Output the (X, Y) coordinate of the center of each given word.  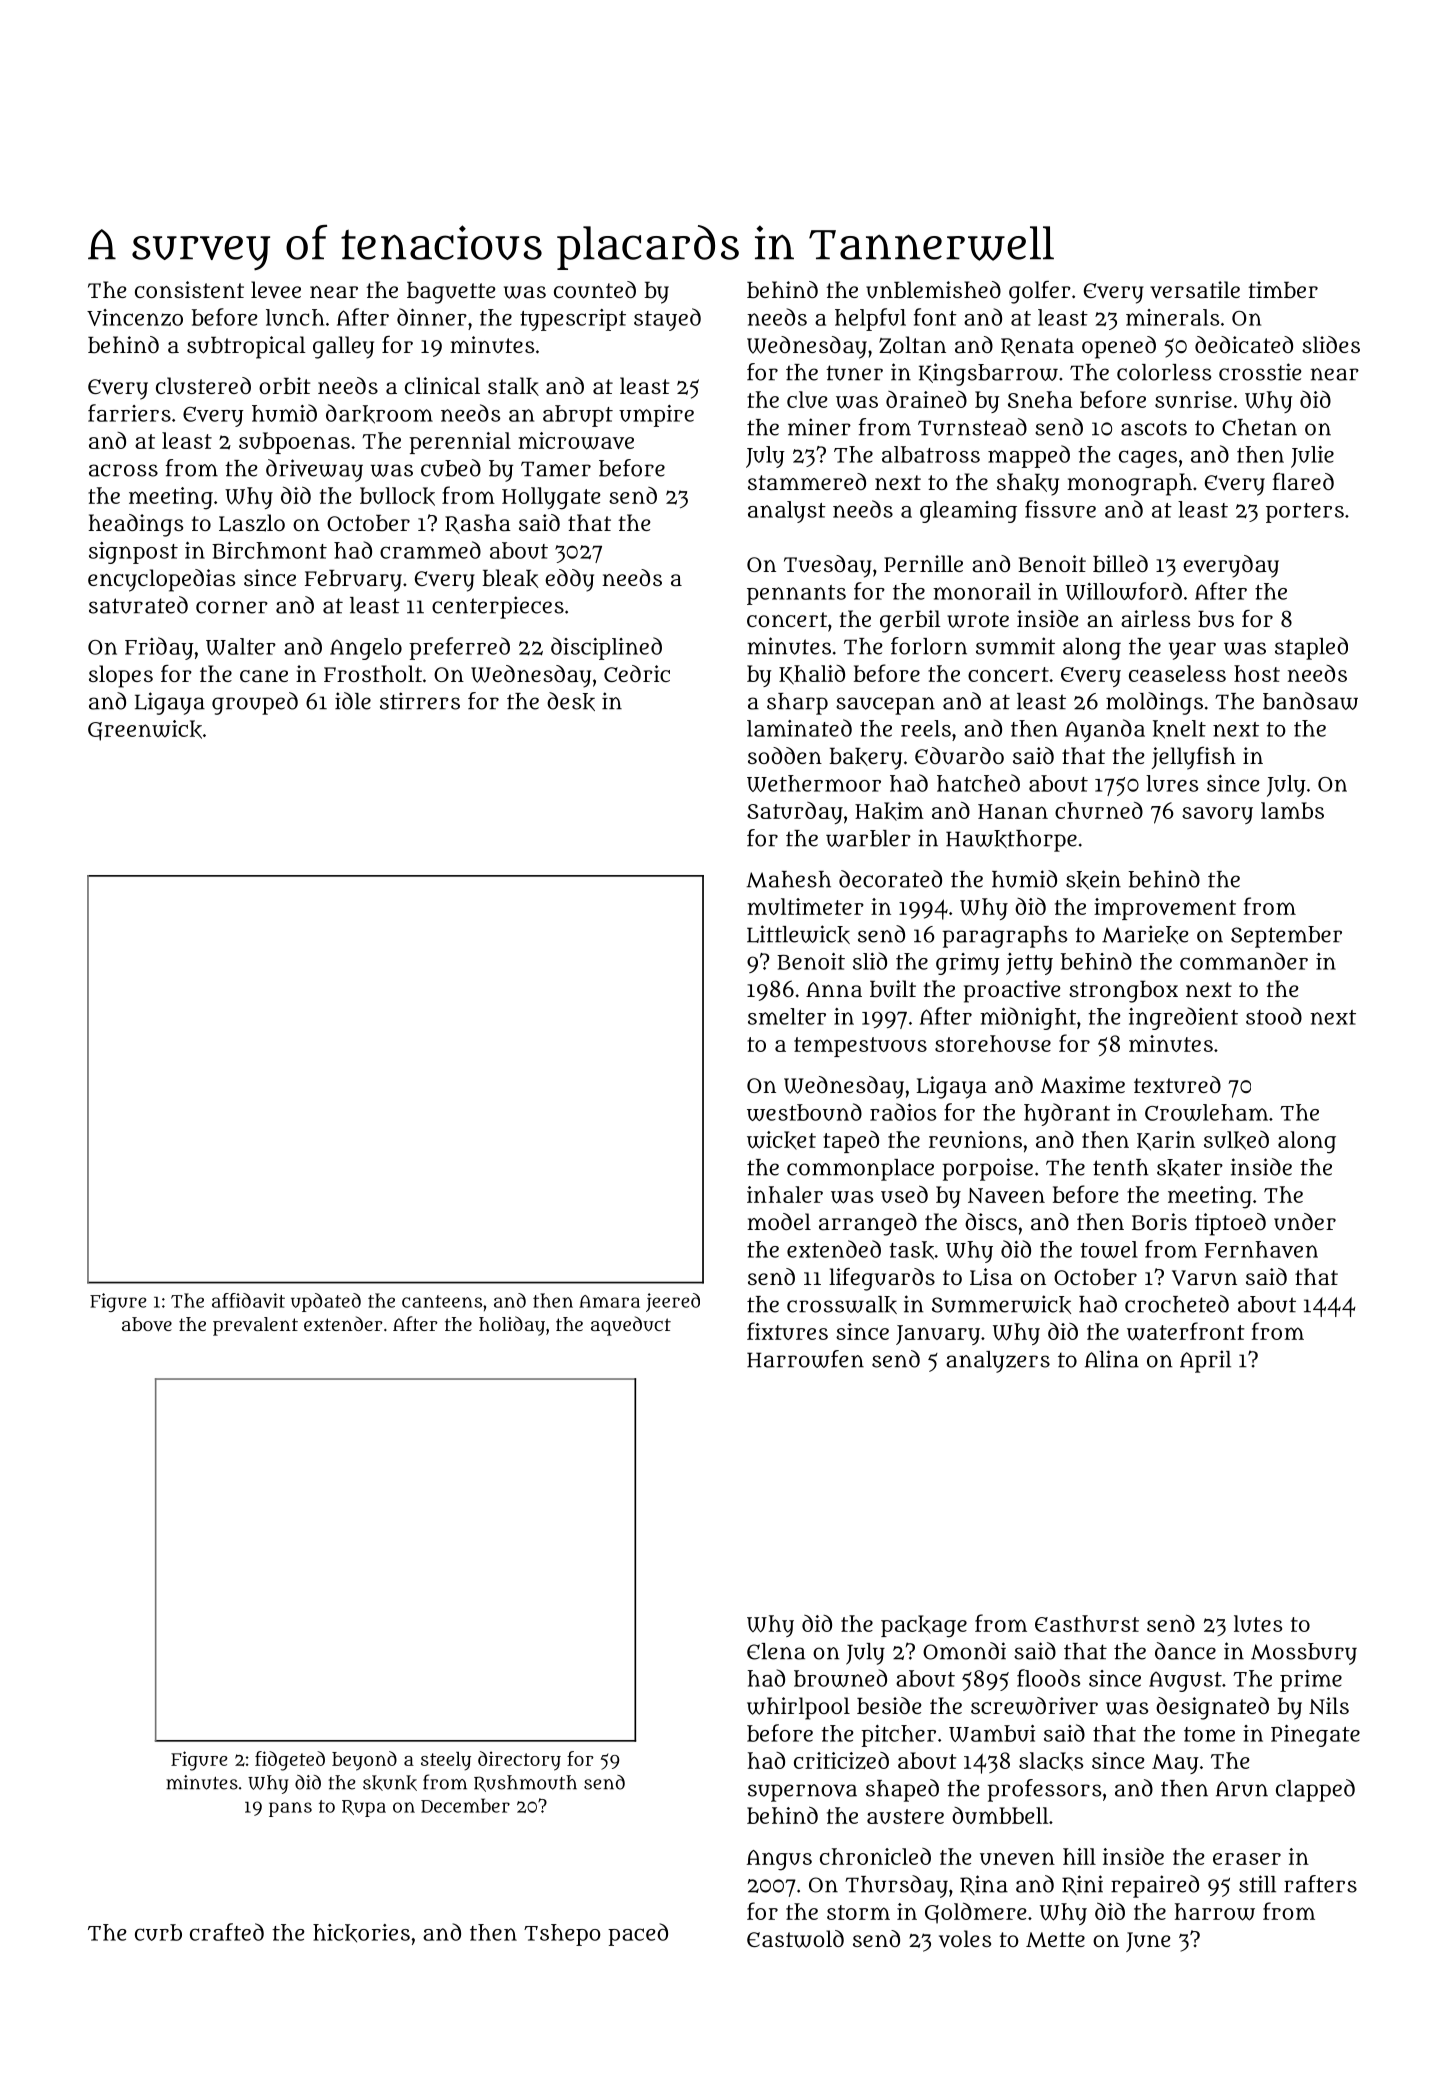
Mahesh (788, 879)
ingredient (1183, 1018)
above (147, 1324)
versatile (1195, 290)
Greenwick (145, 730)
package (924, 1626)
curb (158, 1932)
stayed (667, 319)
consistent (189, 289)
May (1175, 1764)
